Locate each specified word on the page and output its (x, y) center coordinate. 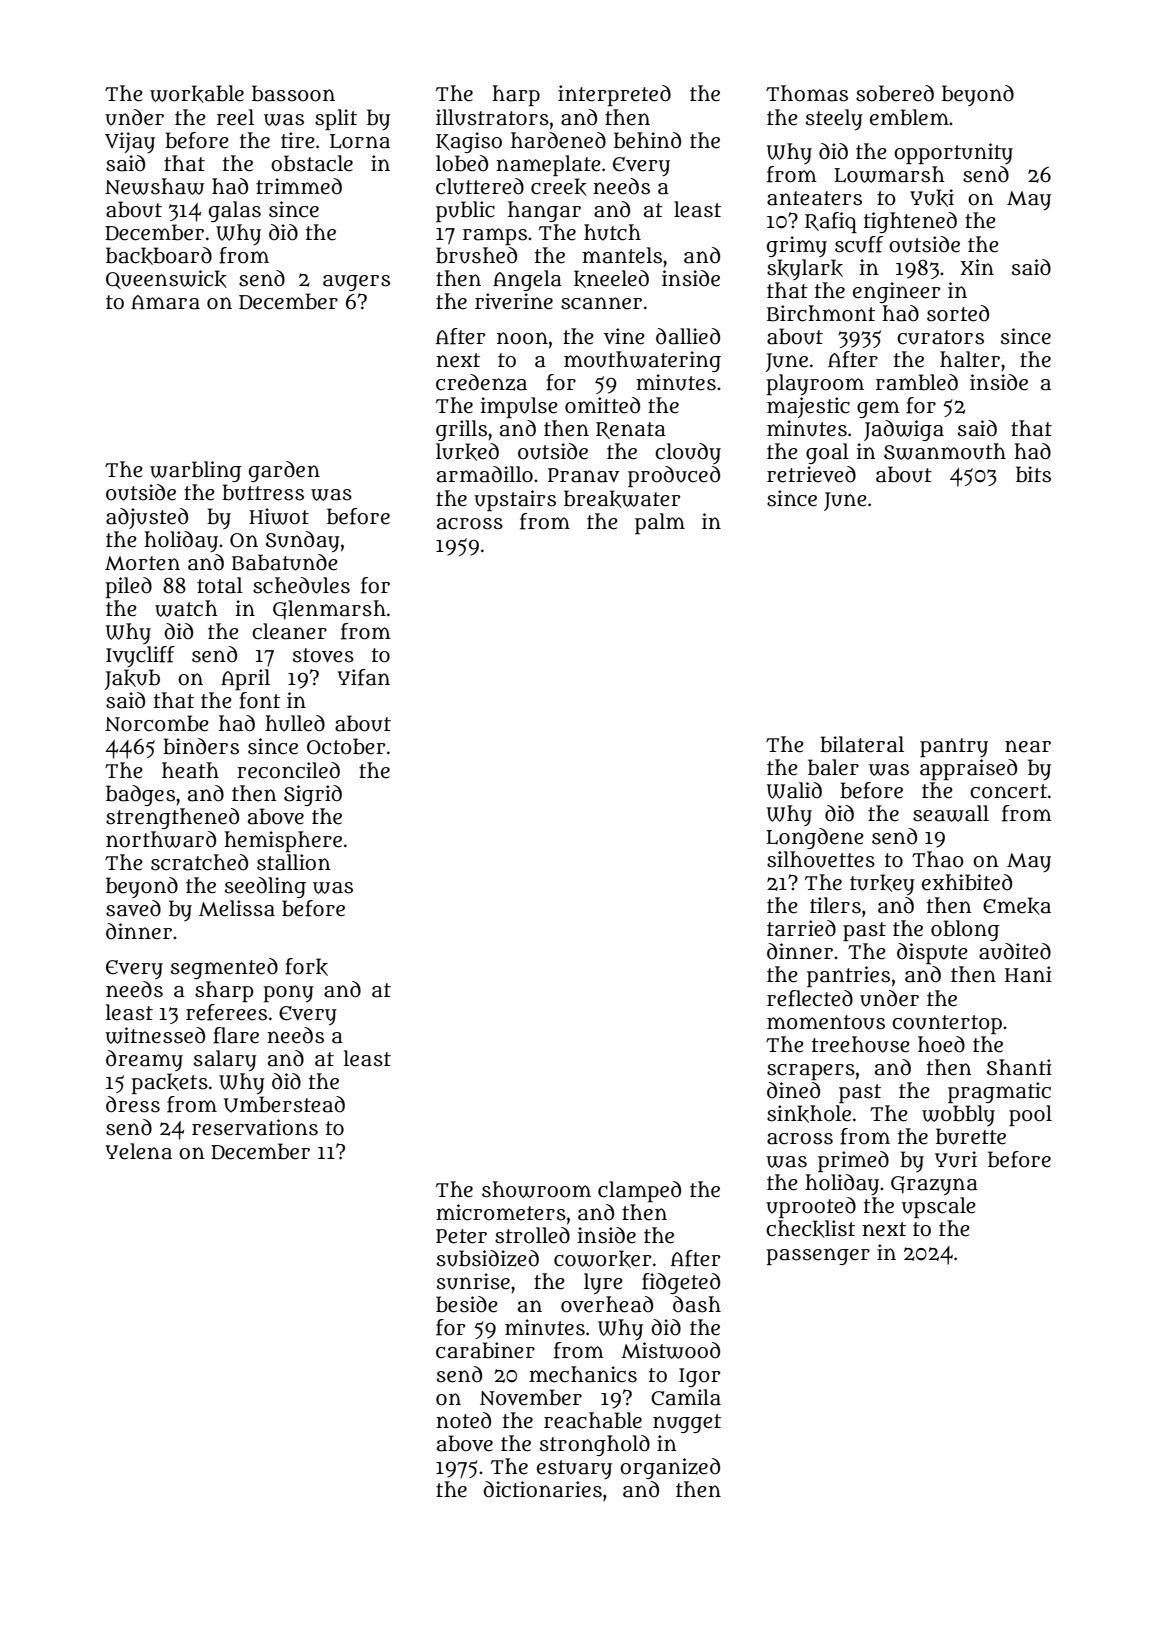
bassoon (293, 93)
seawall (951, 813)
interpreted (614, 95)
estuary (574, 1469)
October (346, 746)
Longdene (815, 838)
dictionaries (542, 1489)
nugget (687, 1423)
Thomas (807, 93)
